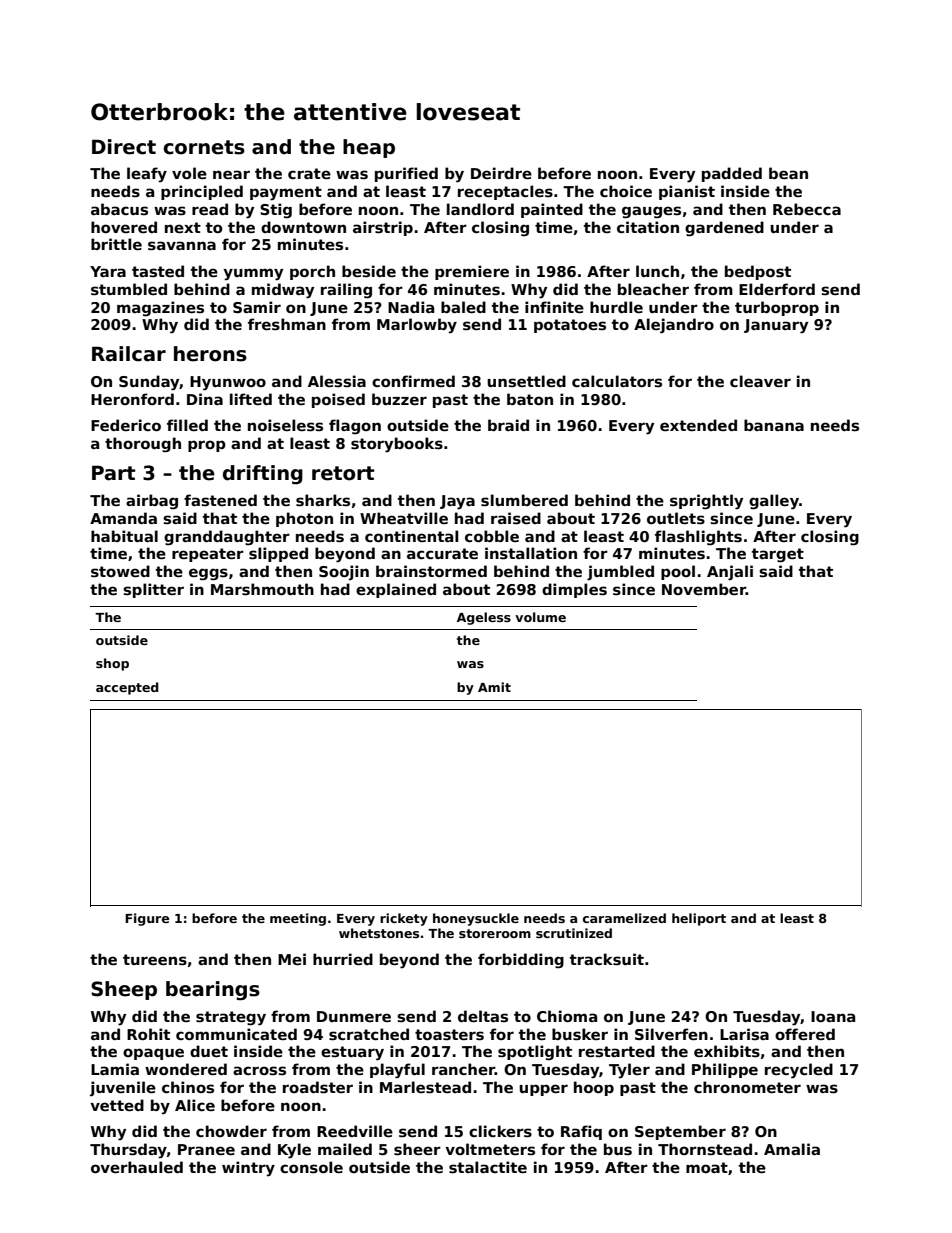  Describe the element at coordinates (147, 919) in the document. I see `Figure` at that location.
